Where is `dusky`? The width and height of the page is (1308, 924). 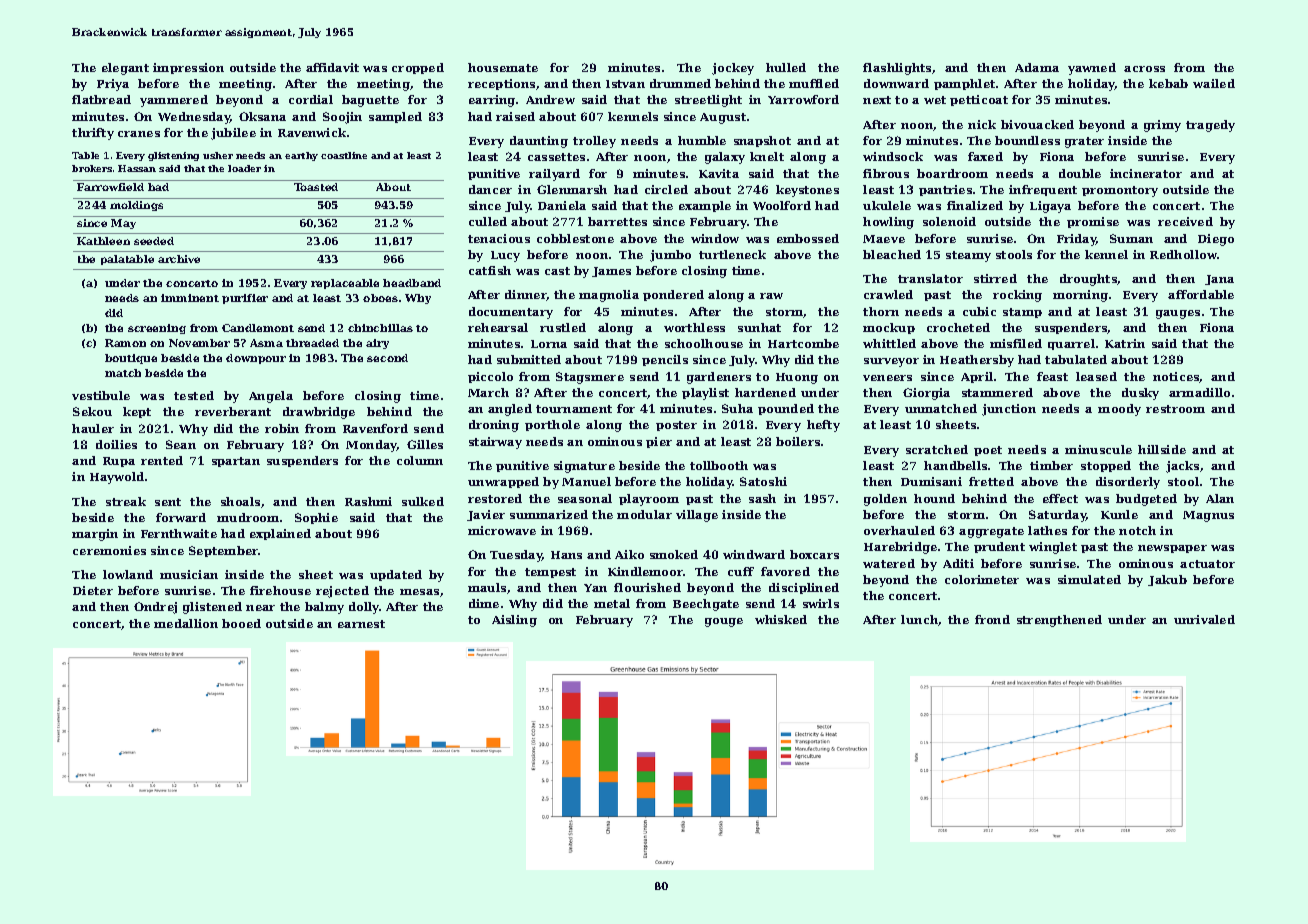 dusky is located at coordinates (1140, 394).
